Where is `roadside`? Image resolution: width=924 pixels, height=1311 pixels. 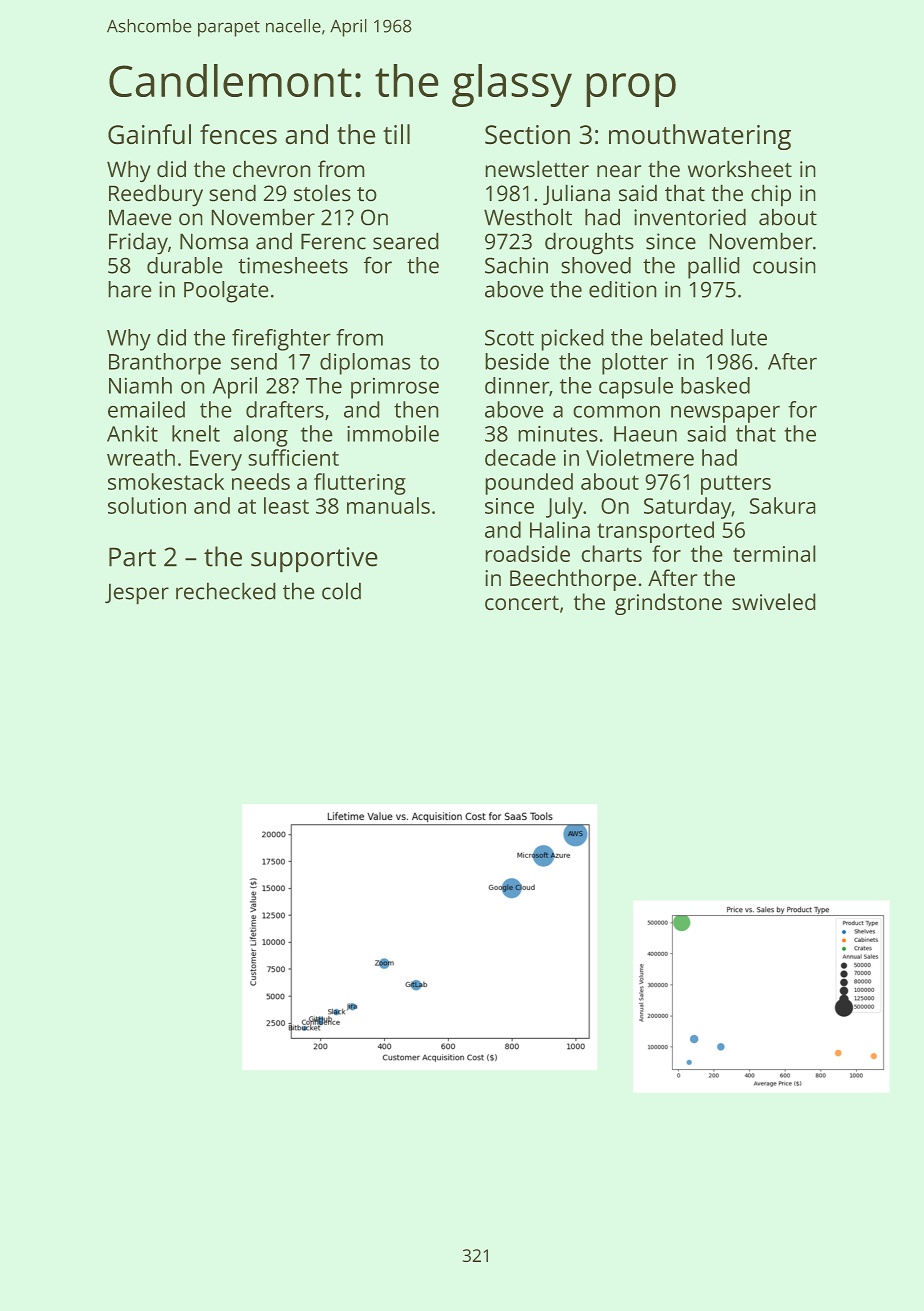
roadside is located at coordinates (527, 553).
